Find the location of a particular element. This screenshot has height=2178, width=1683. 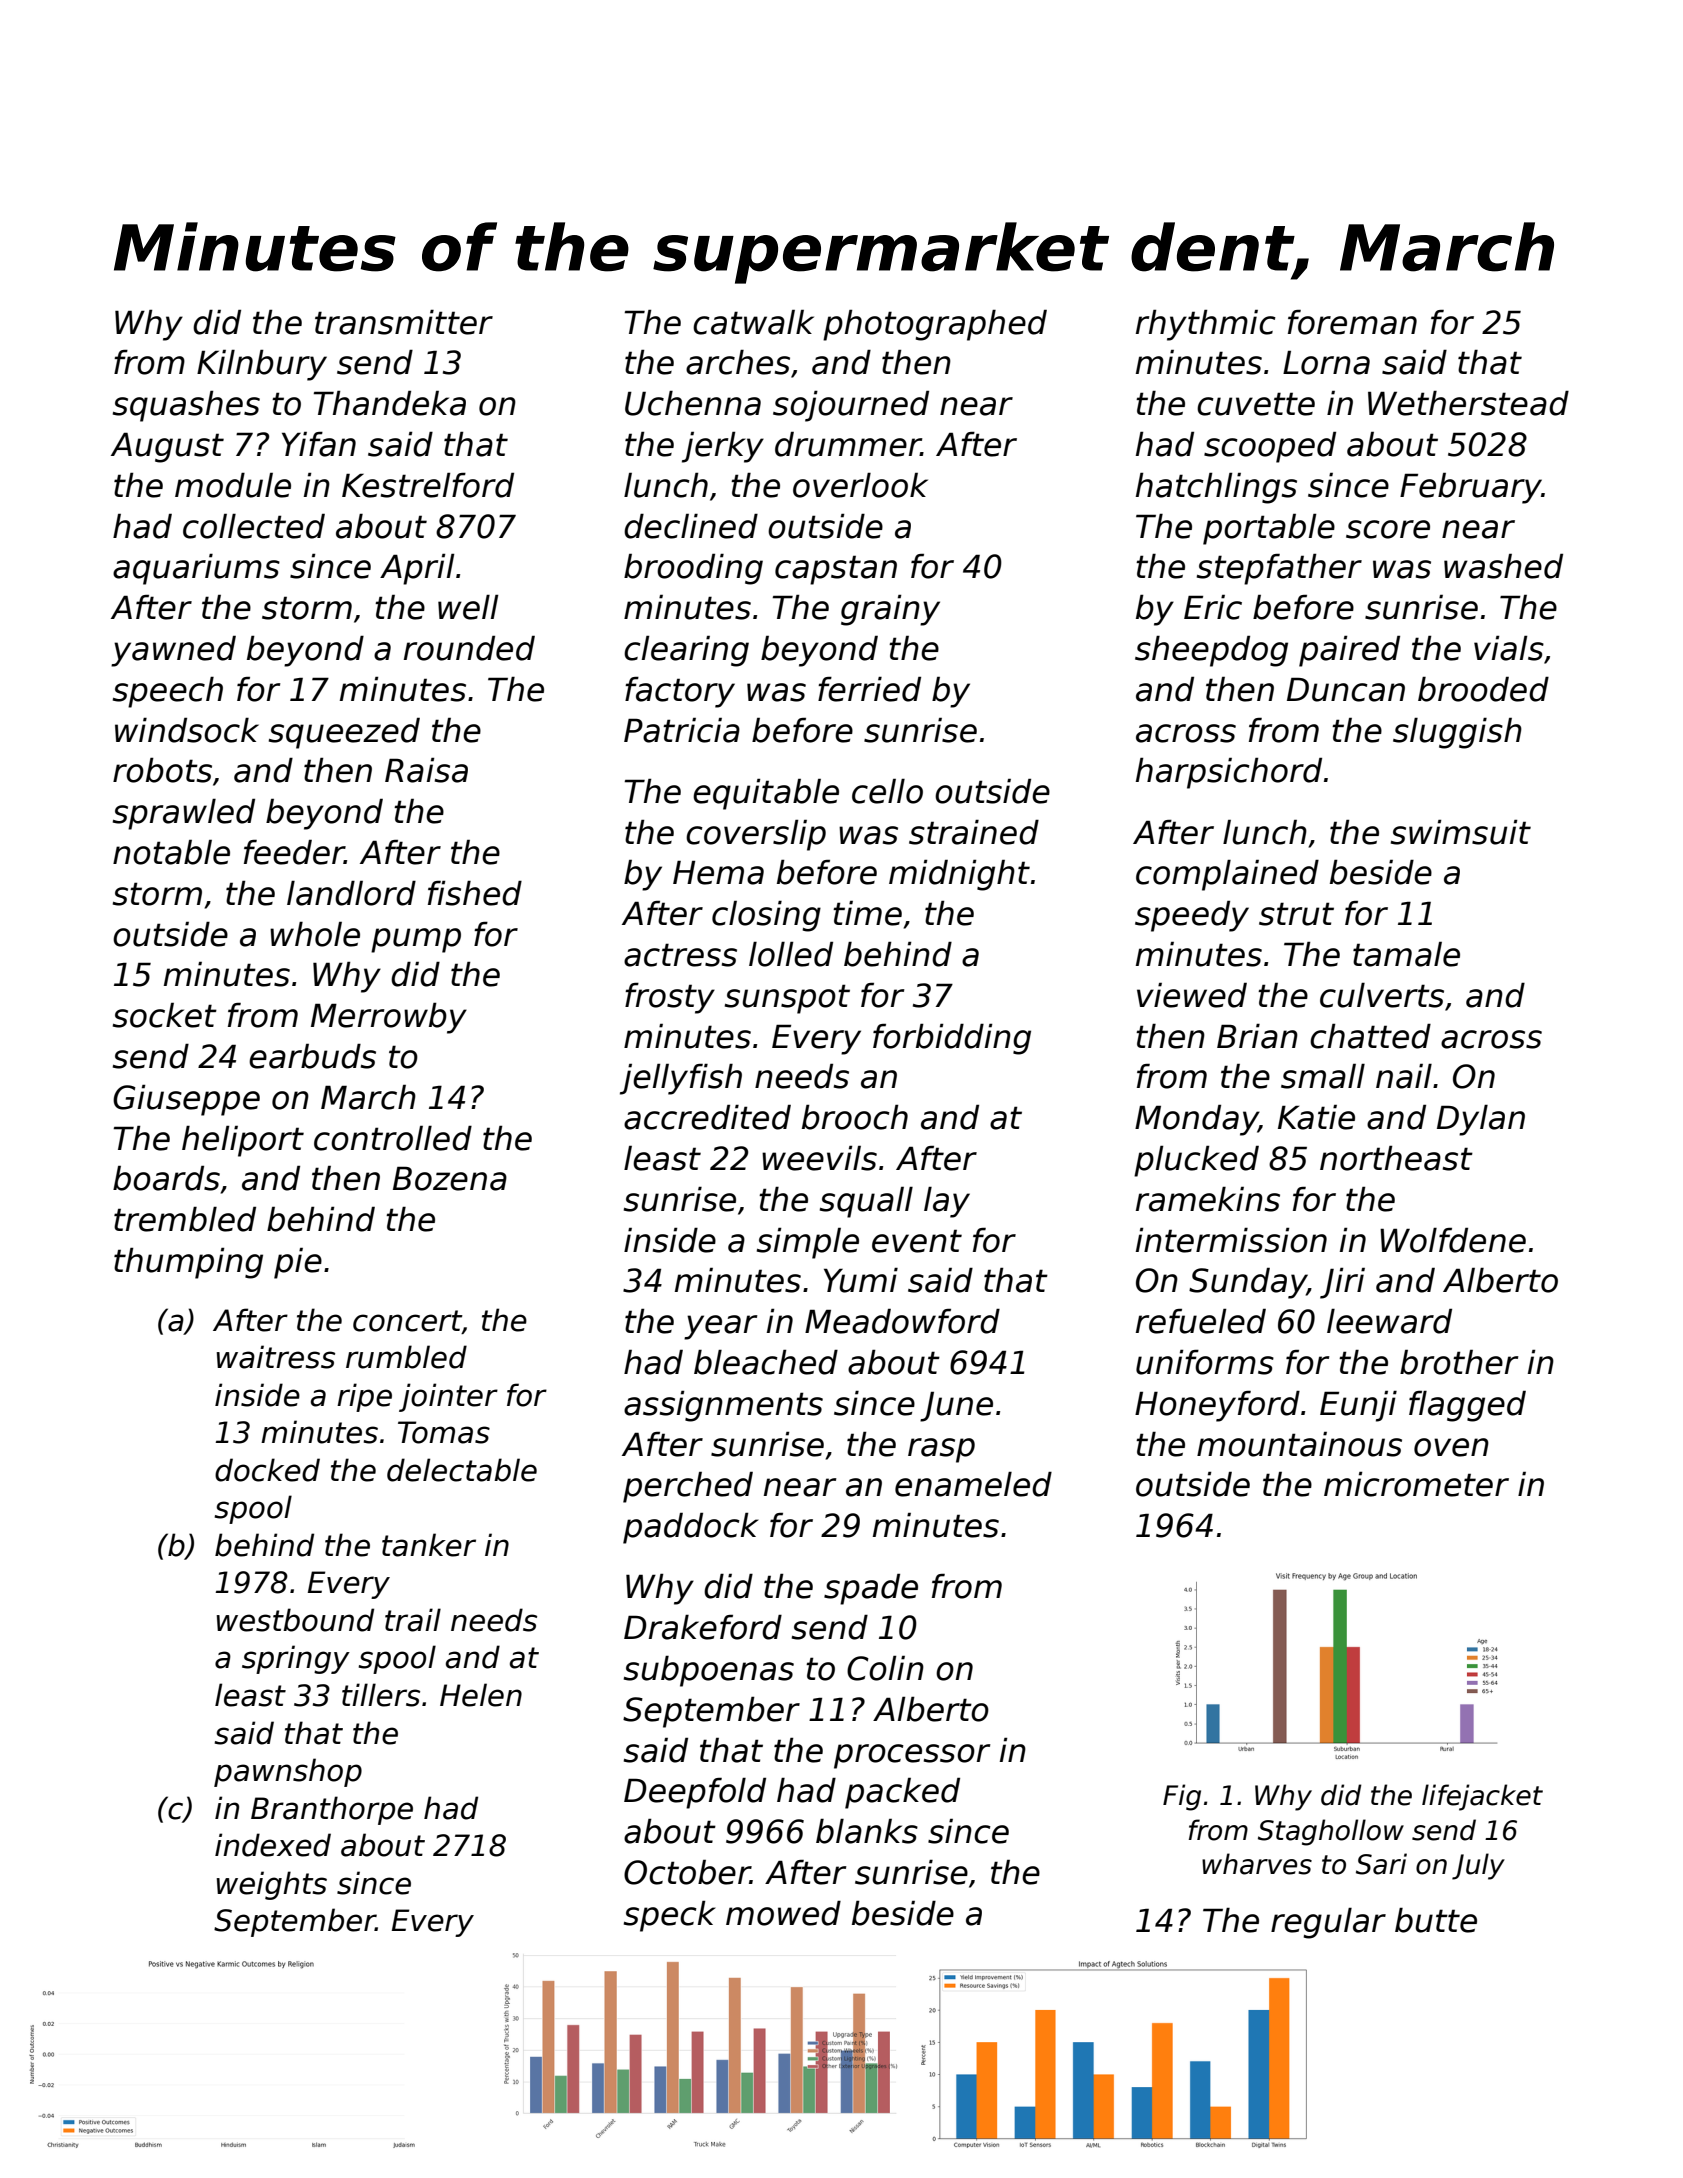

paddock is located at coordinates (691, 1528).
